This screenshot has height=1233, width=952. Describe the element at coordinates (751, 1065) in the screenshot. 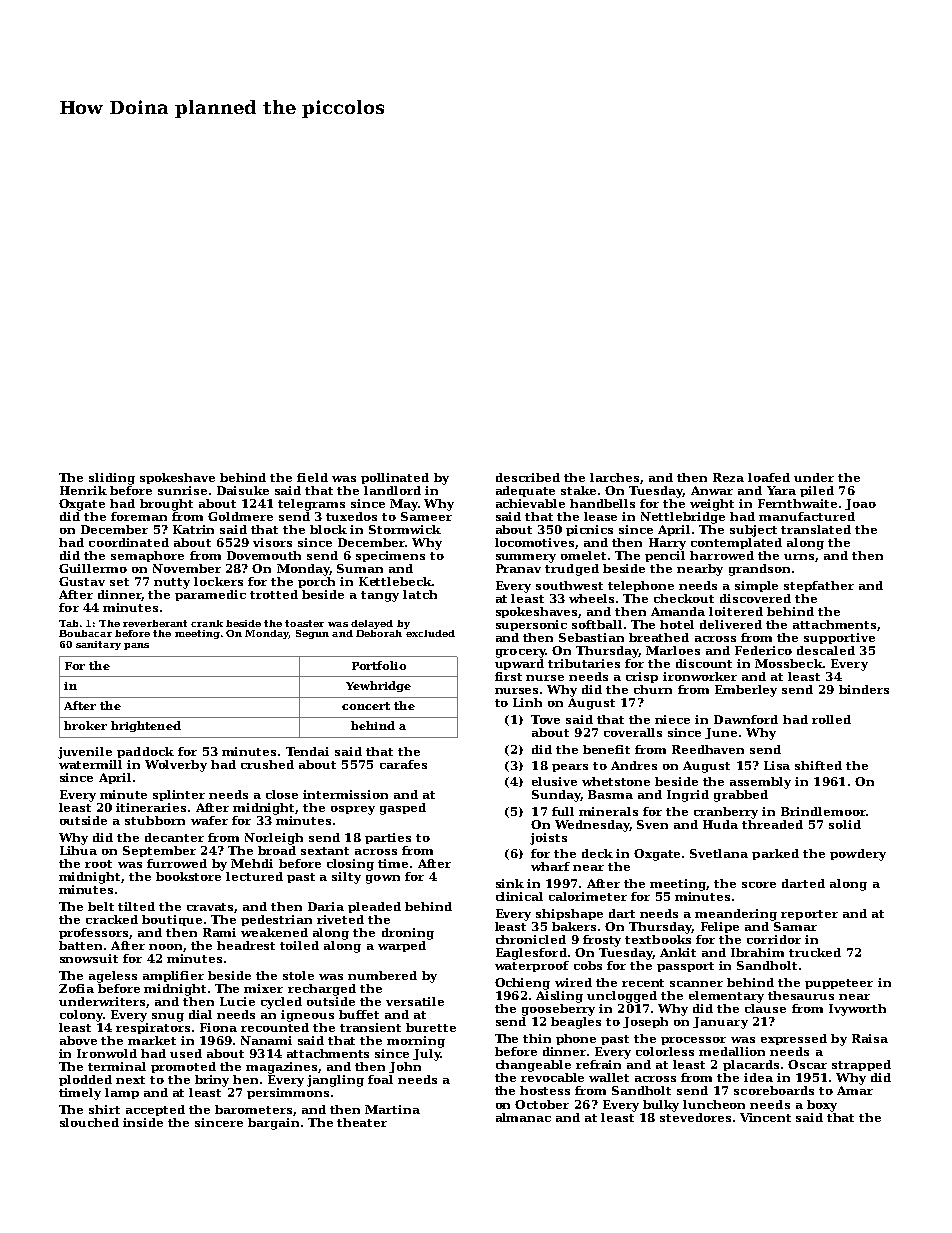

I see `placards` at that location.
